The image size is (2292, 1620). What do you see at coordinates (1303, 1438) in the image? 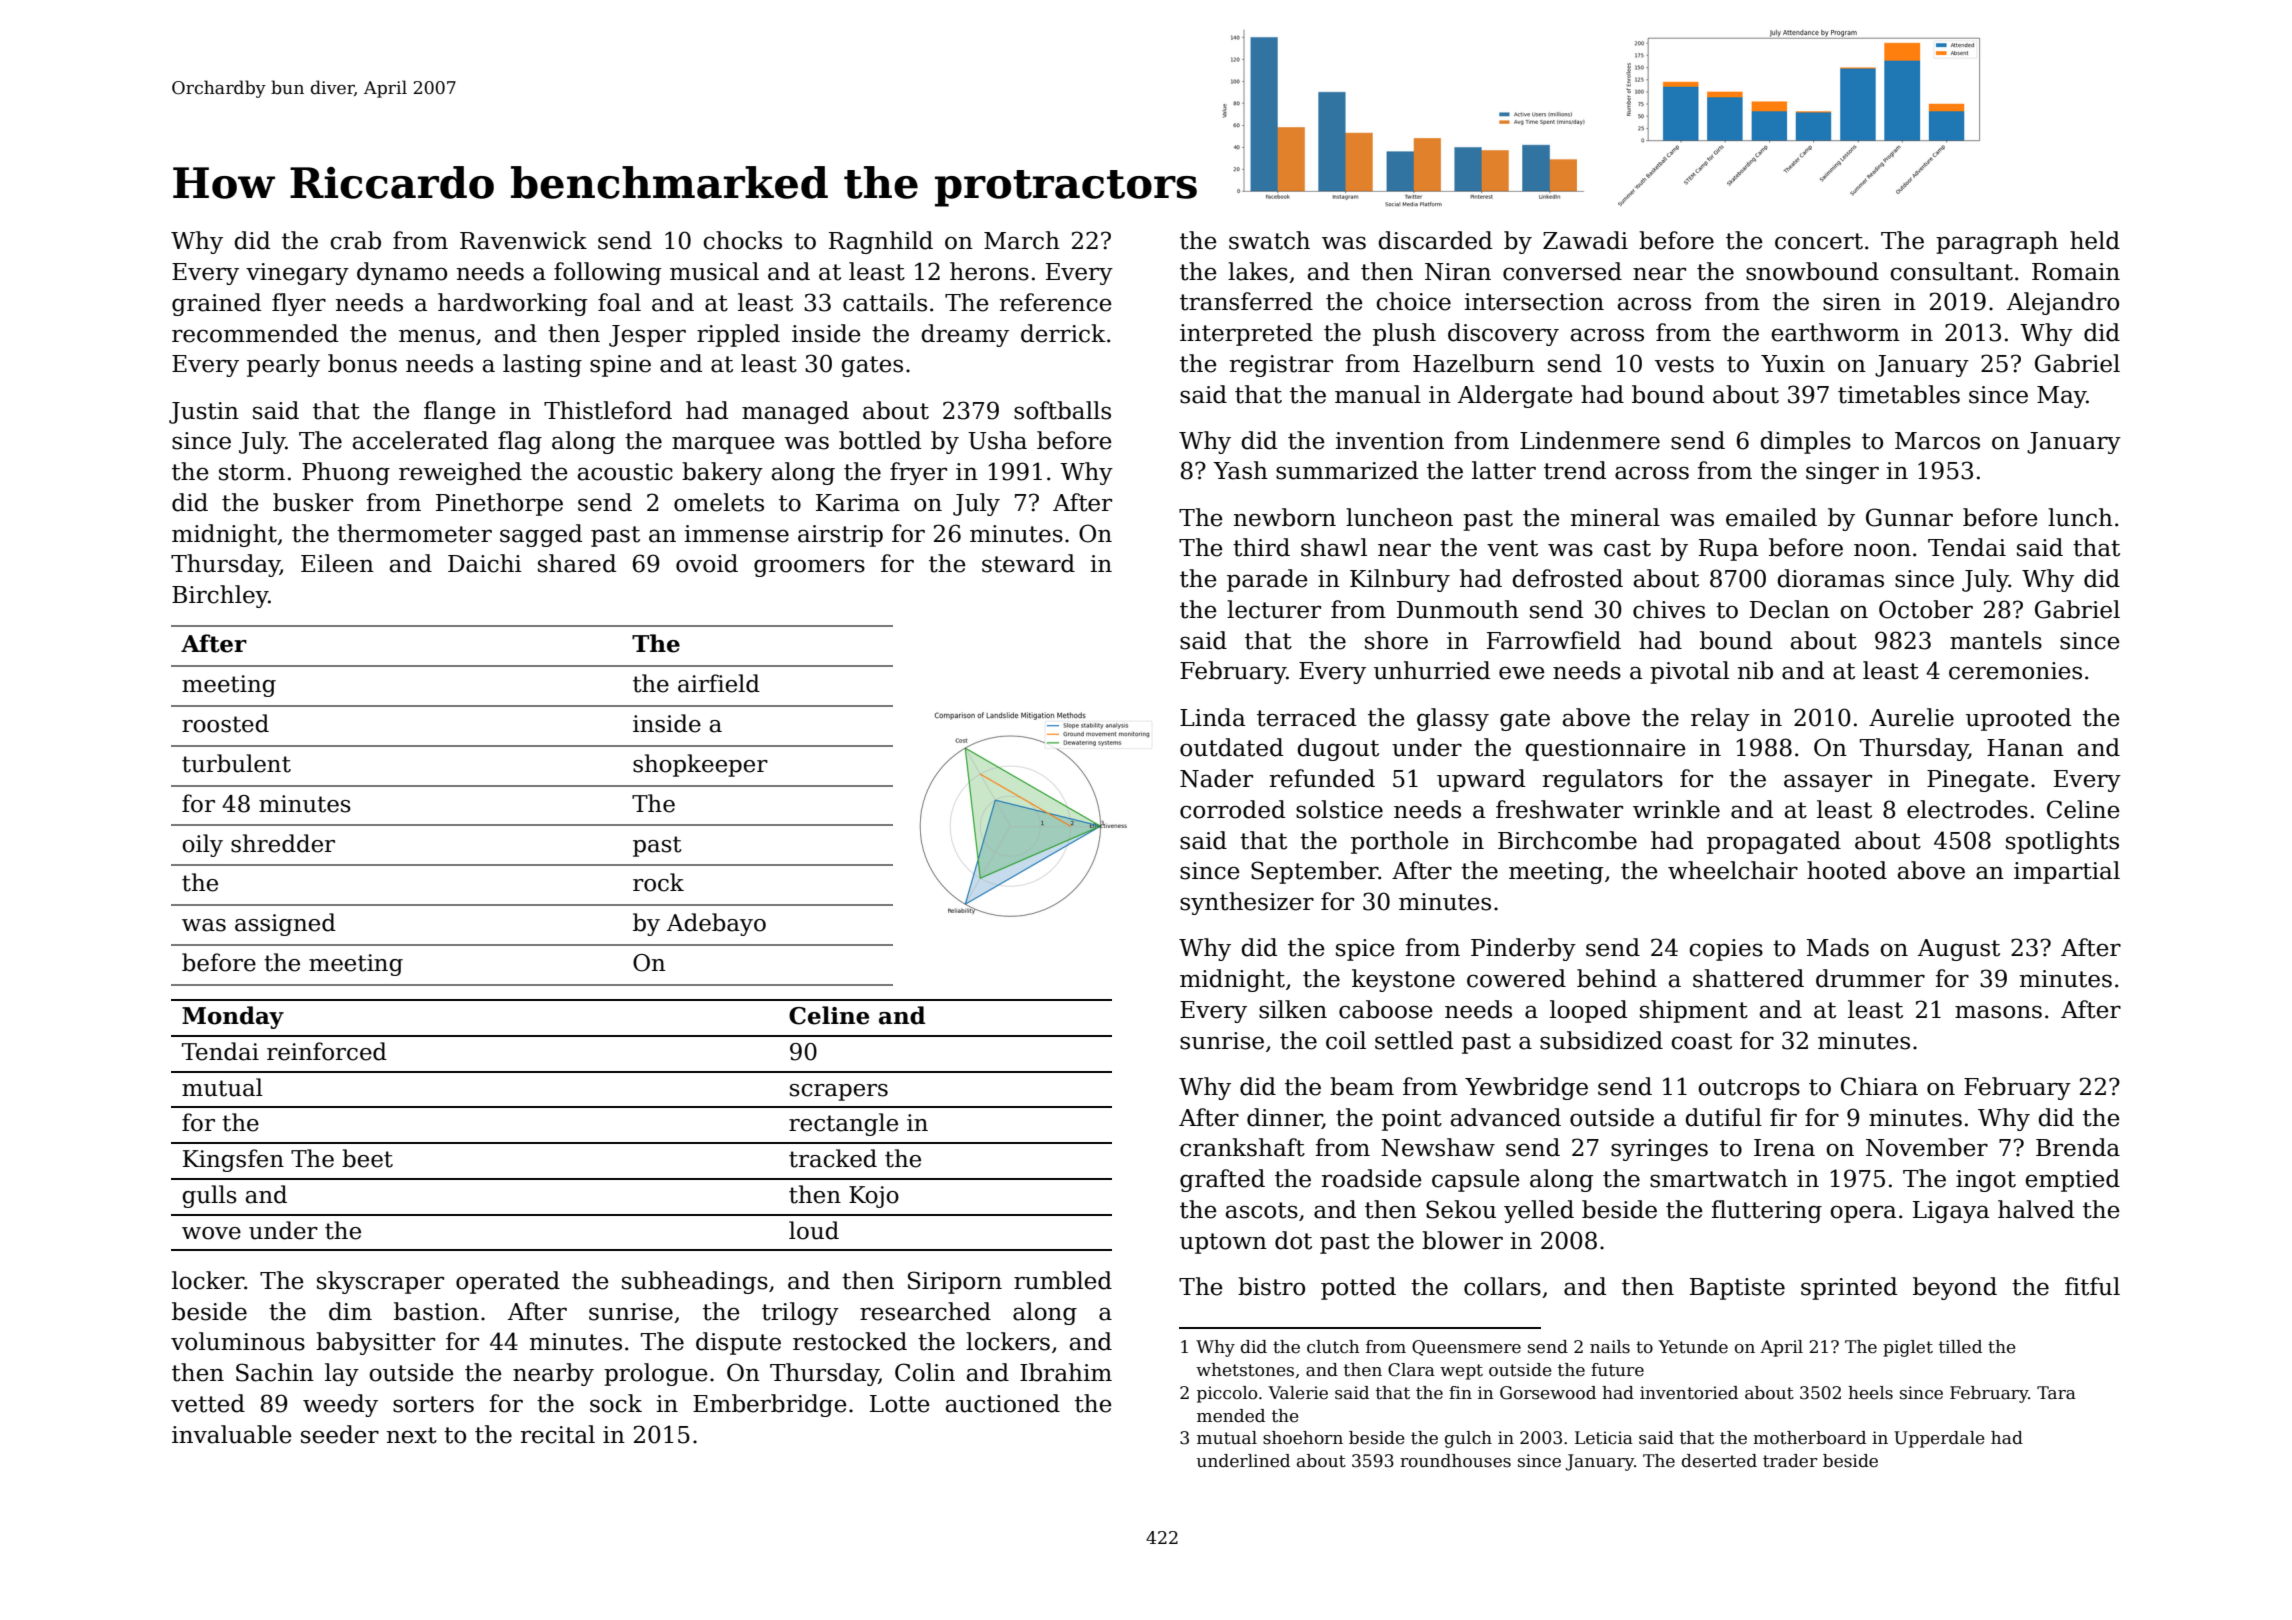
I see `shoehorn` at bounding box center [1303, 1438].
